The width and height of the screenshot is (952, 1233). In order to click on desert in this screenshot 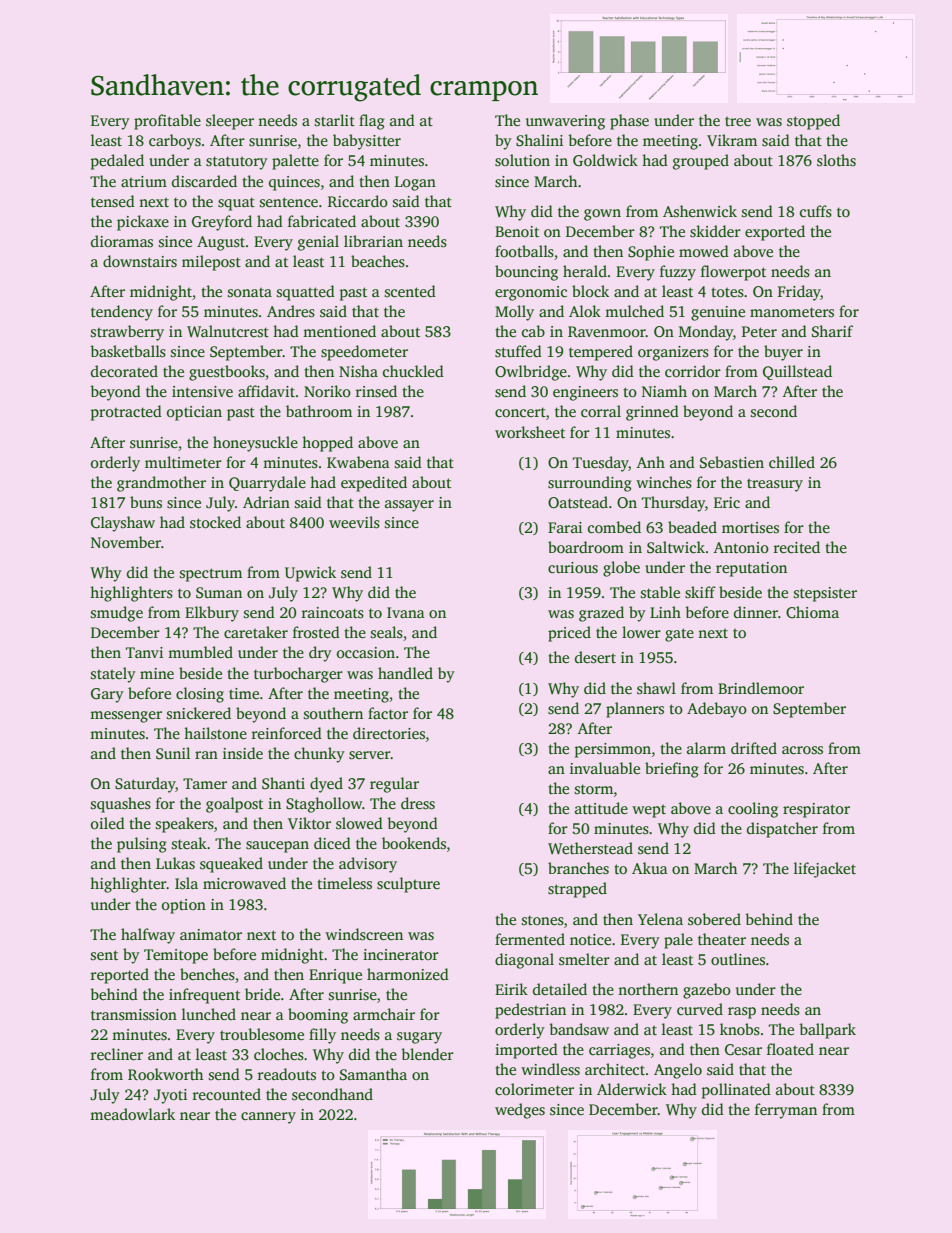, I will do `click(595, 657)`.
